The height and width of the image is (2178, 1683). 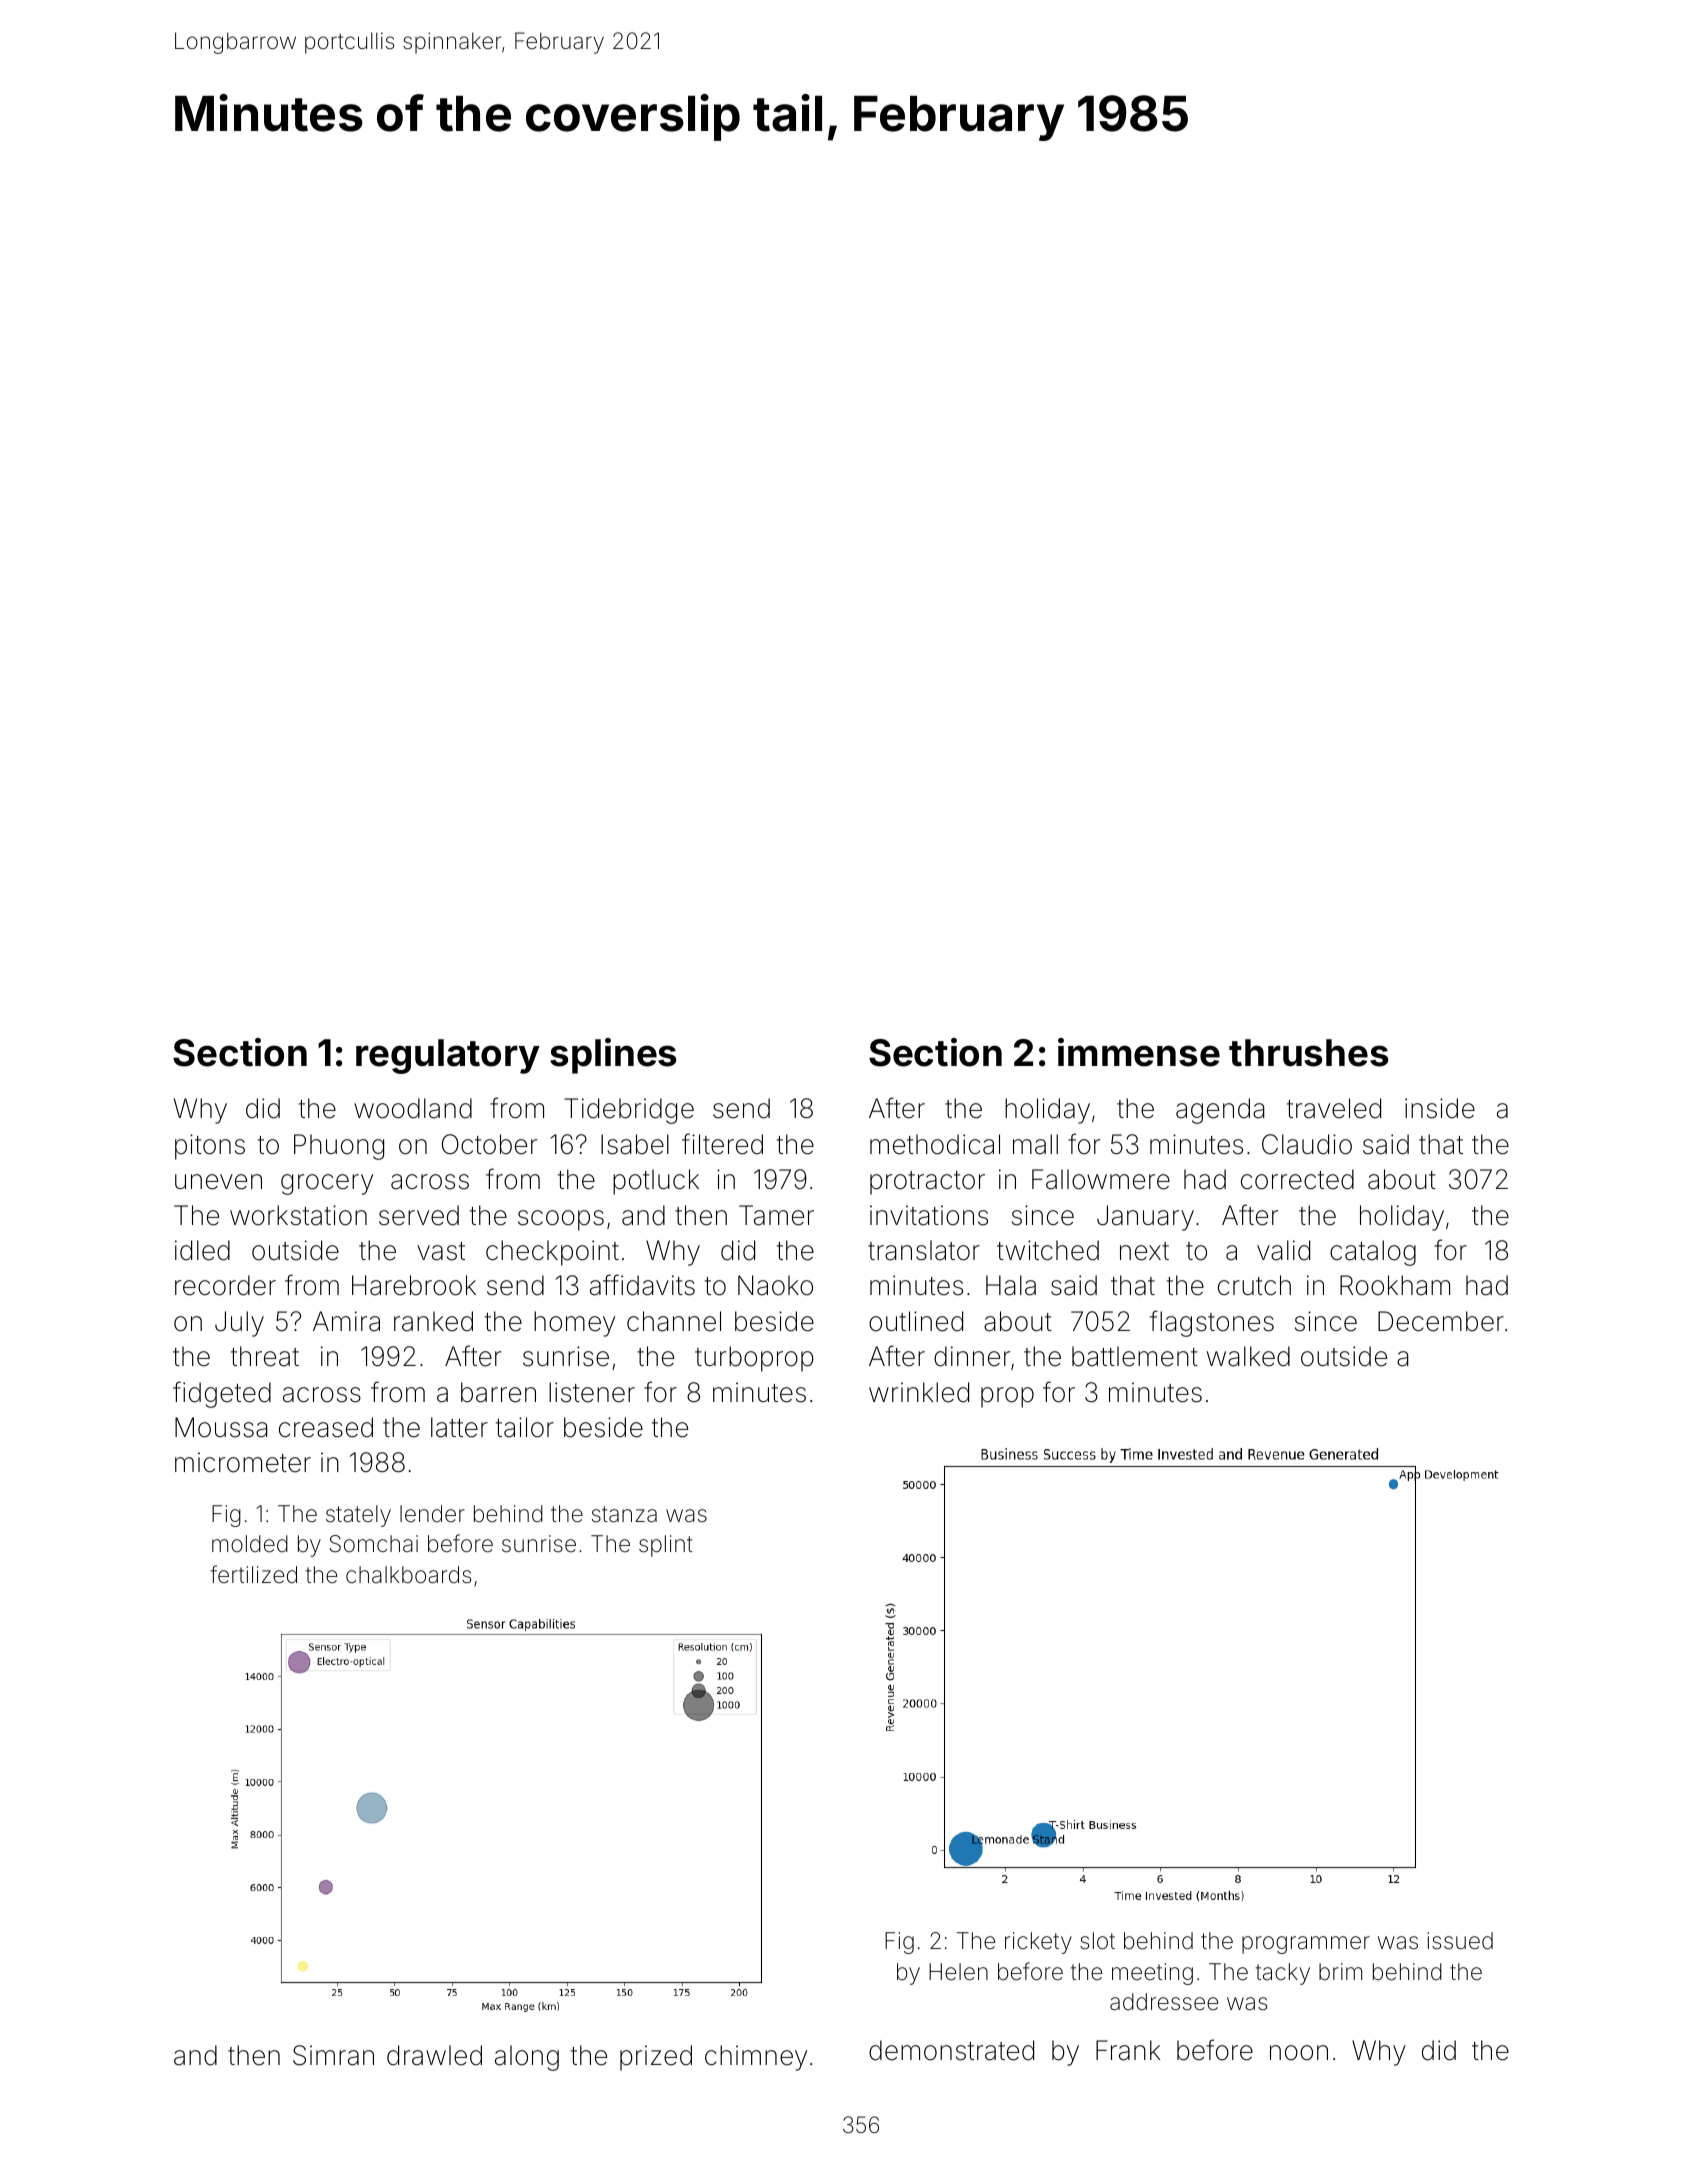 What do you see at coordinates (1440, 1108) in the image?
I see `inside` at bounding box center [1440, 1108].
